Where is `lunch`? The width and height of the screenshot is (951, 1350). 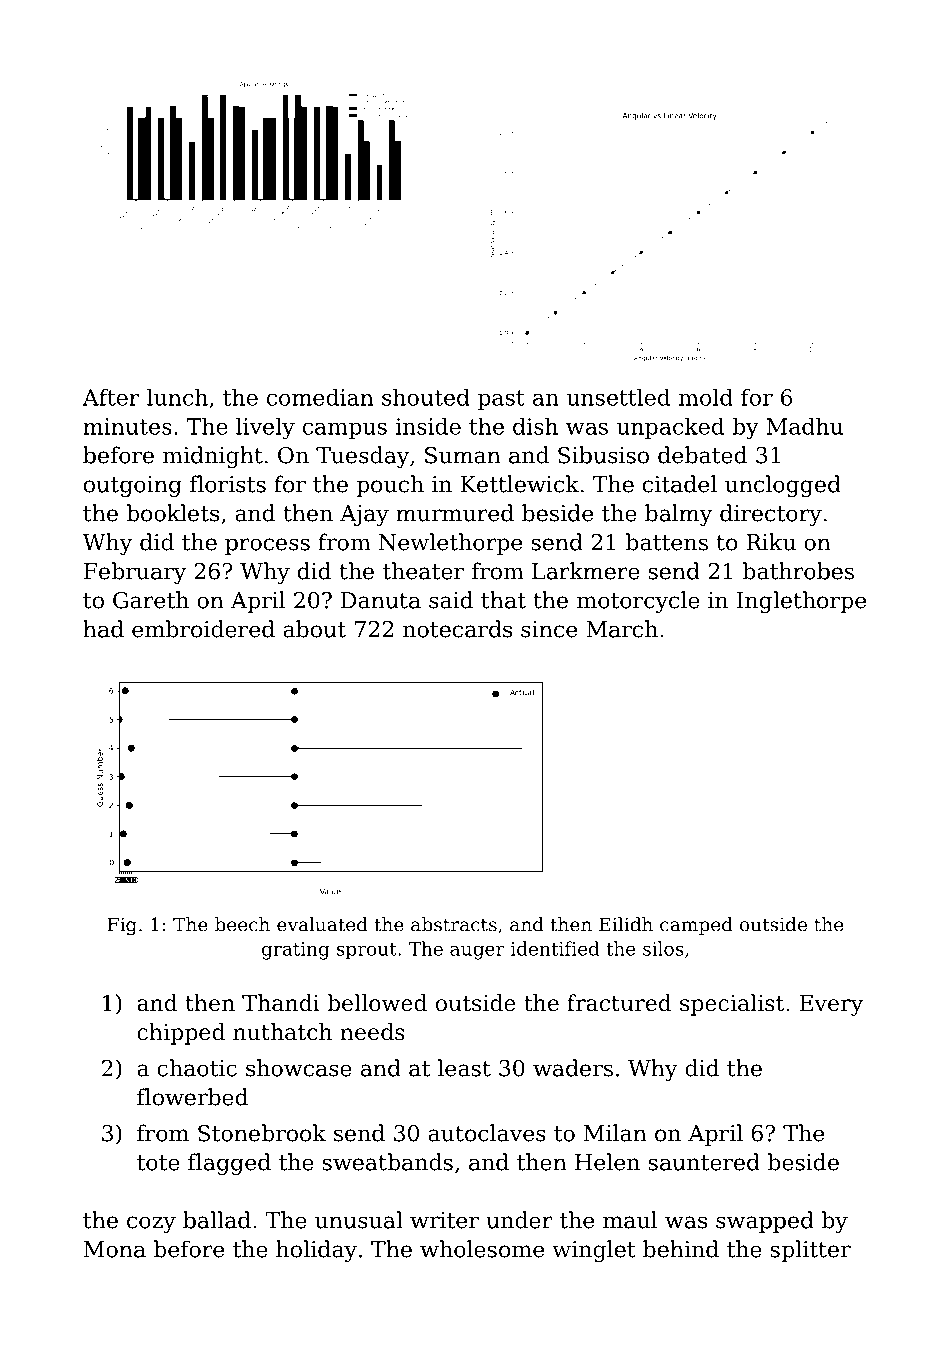 lunch is located at coordinates (177, 397).
